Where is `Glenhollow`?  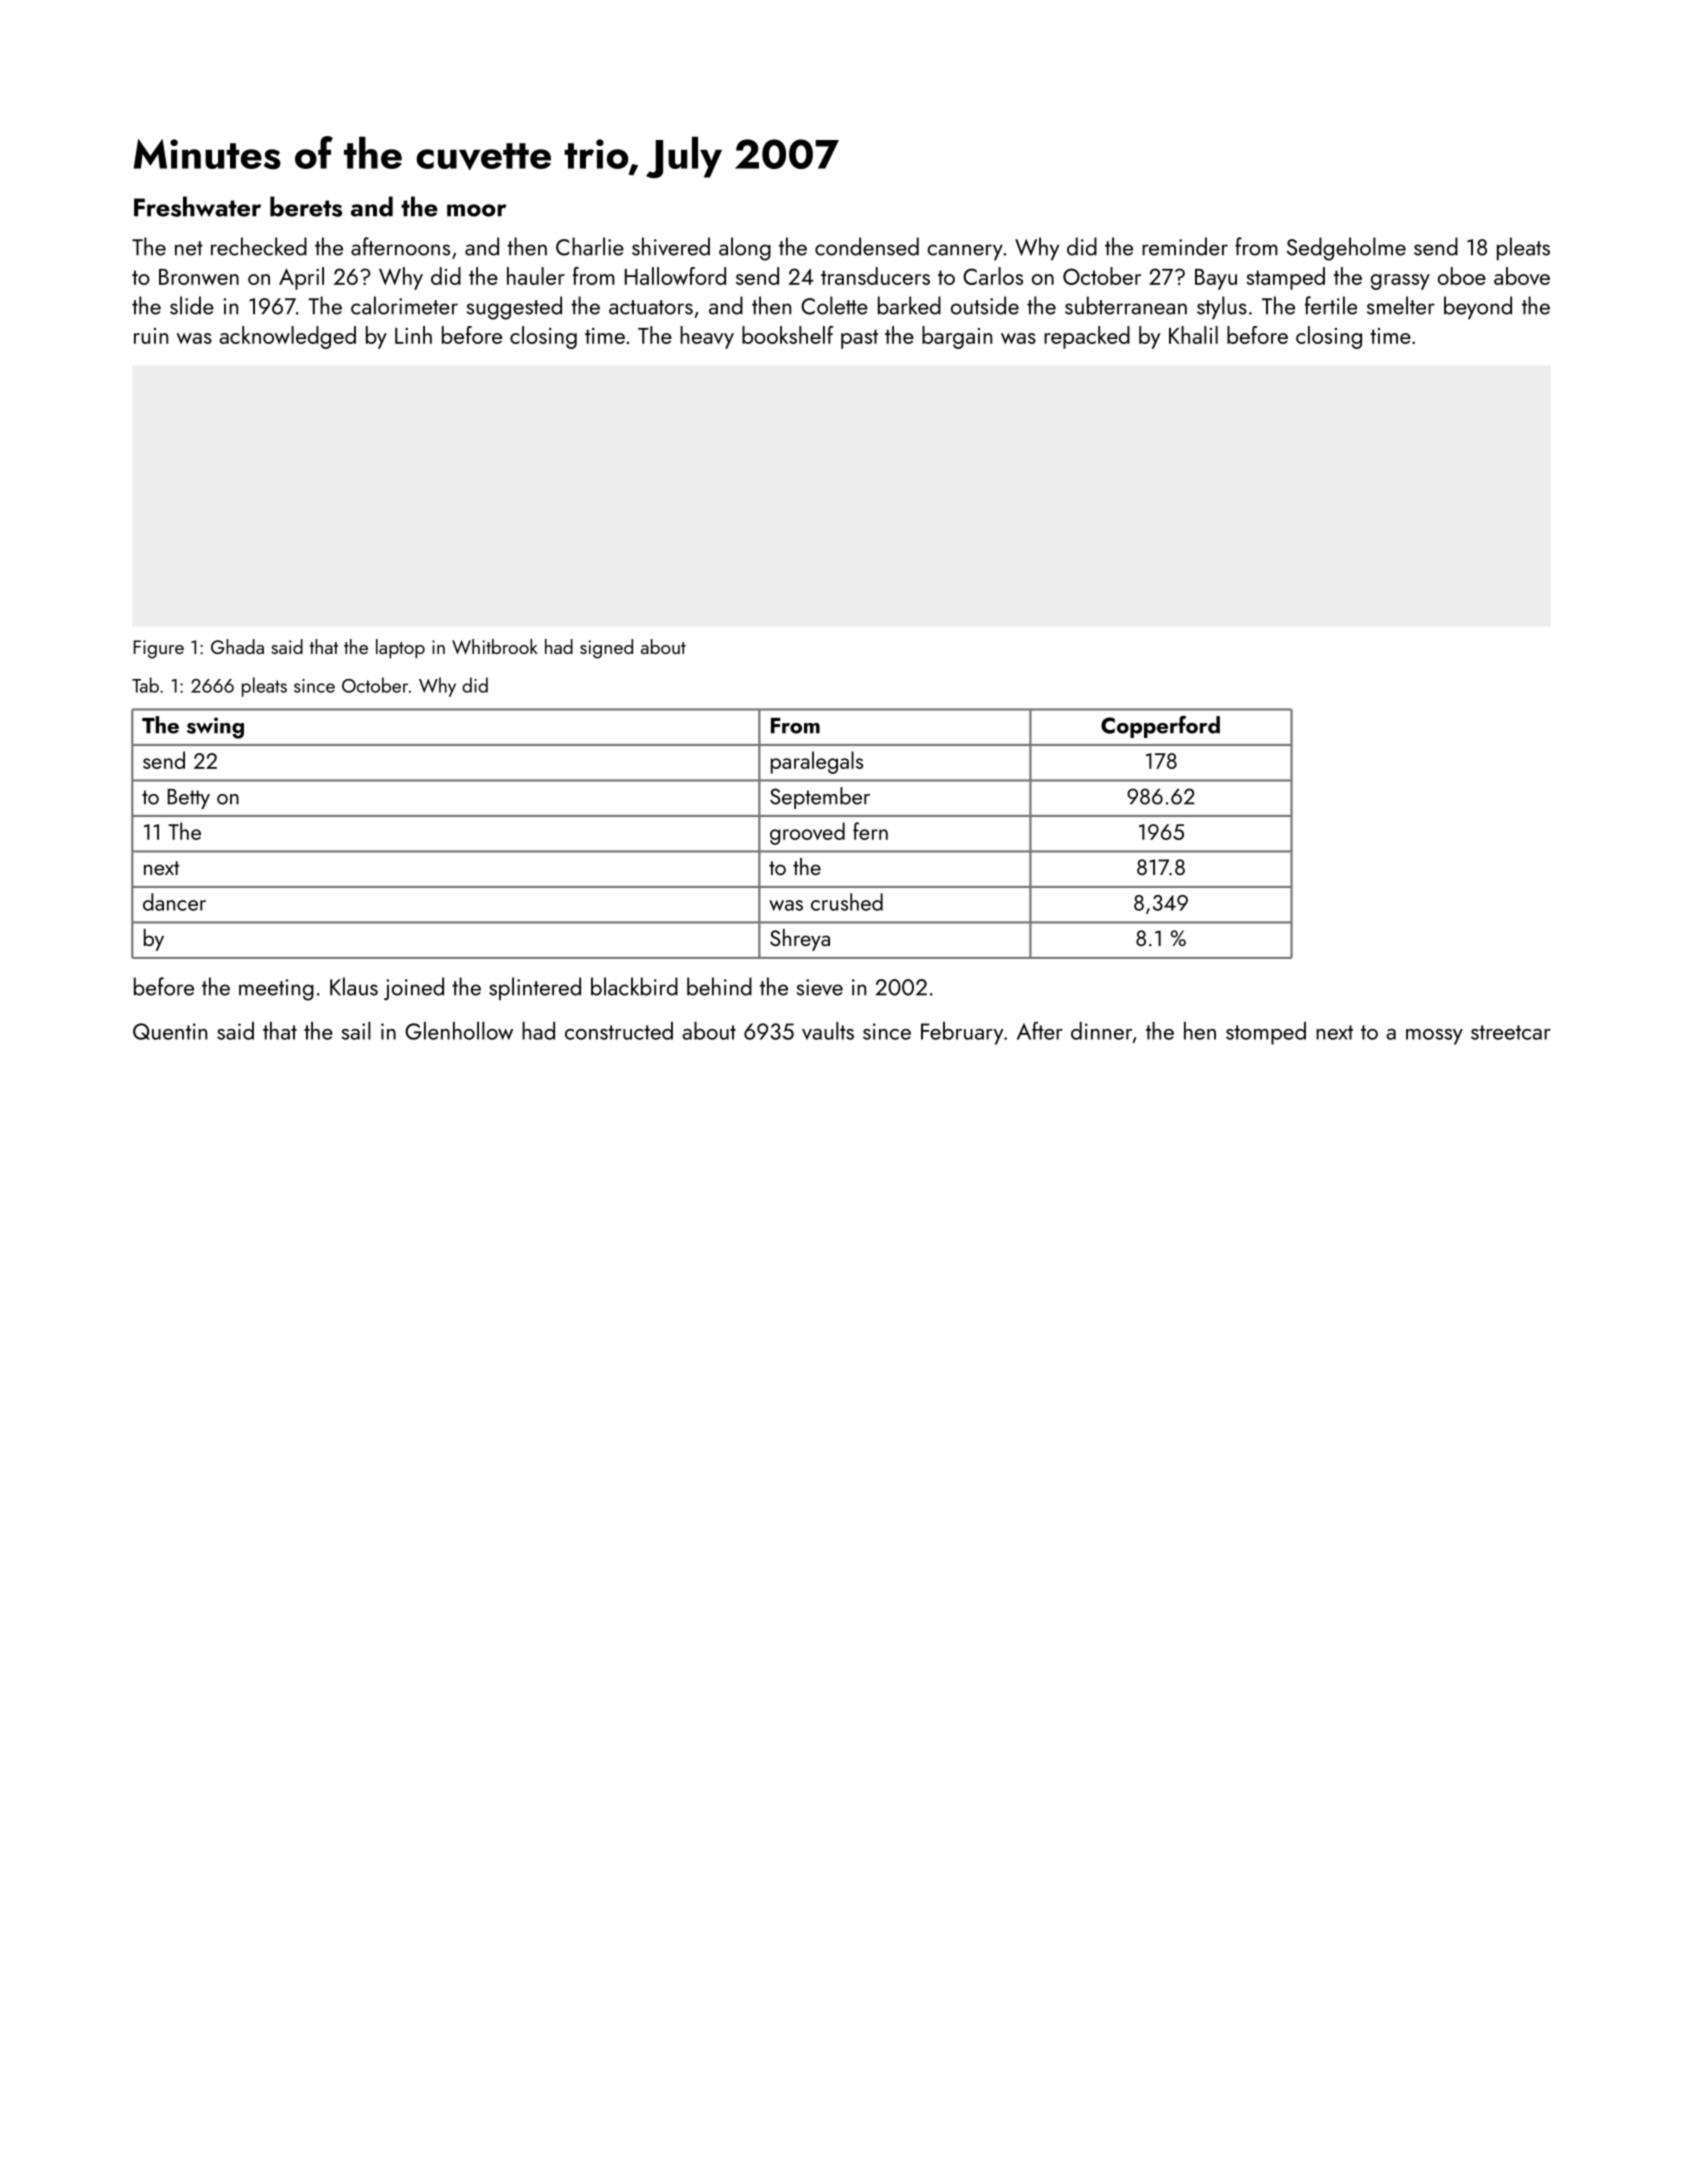
Glenhollow is located at coordinates (459, 1031).
